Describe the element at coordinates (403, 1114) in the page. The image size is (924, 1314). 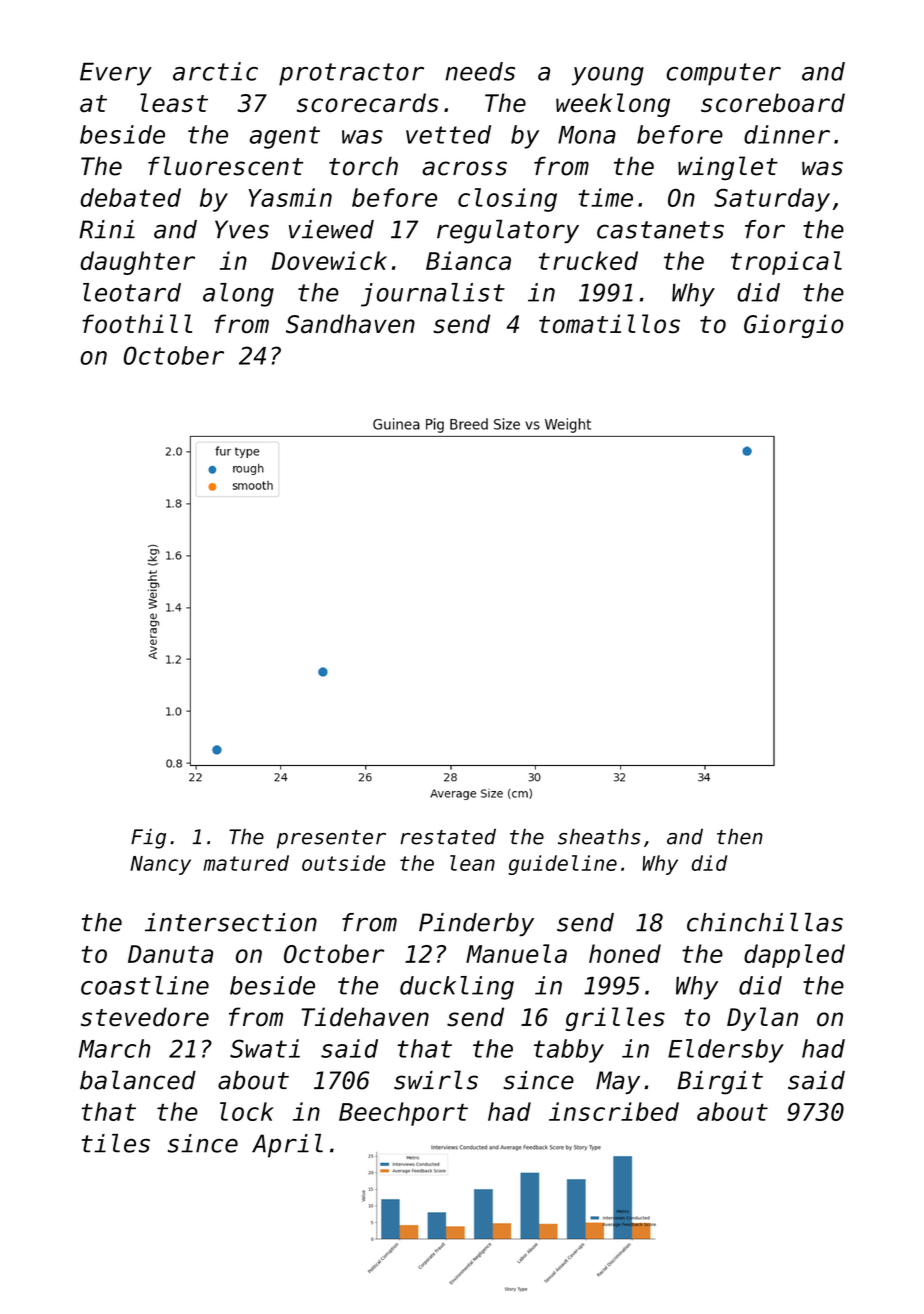
I see `Beechport` at that location.
